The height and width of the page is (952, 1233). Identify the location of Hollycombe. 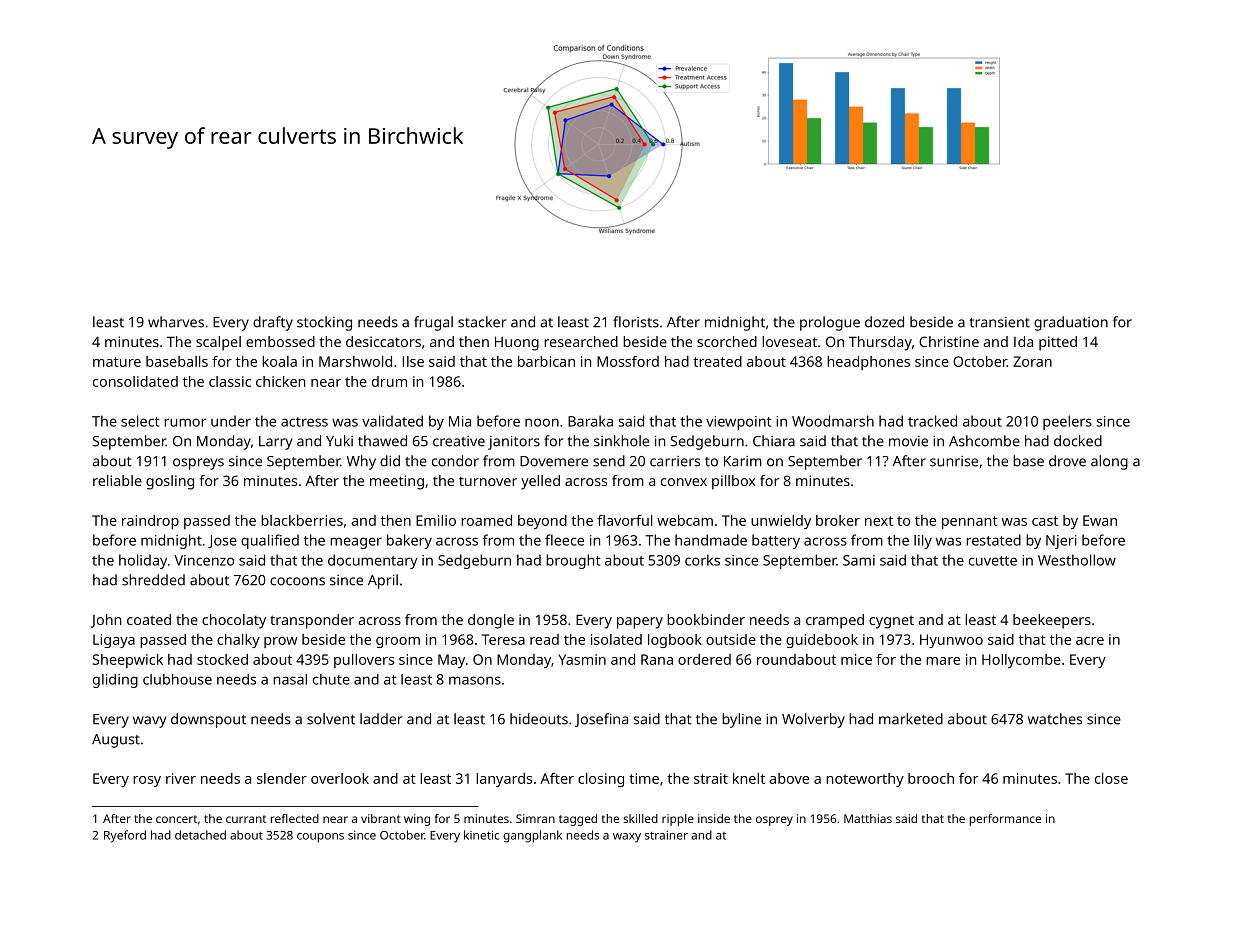
(1021, 661).
